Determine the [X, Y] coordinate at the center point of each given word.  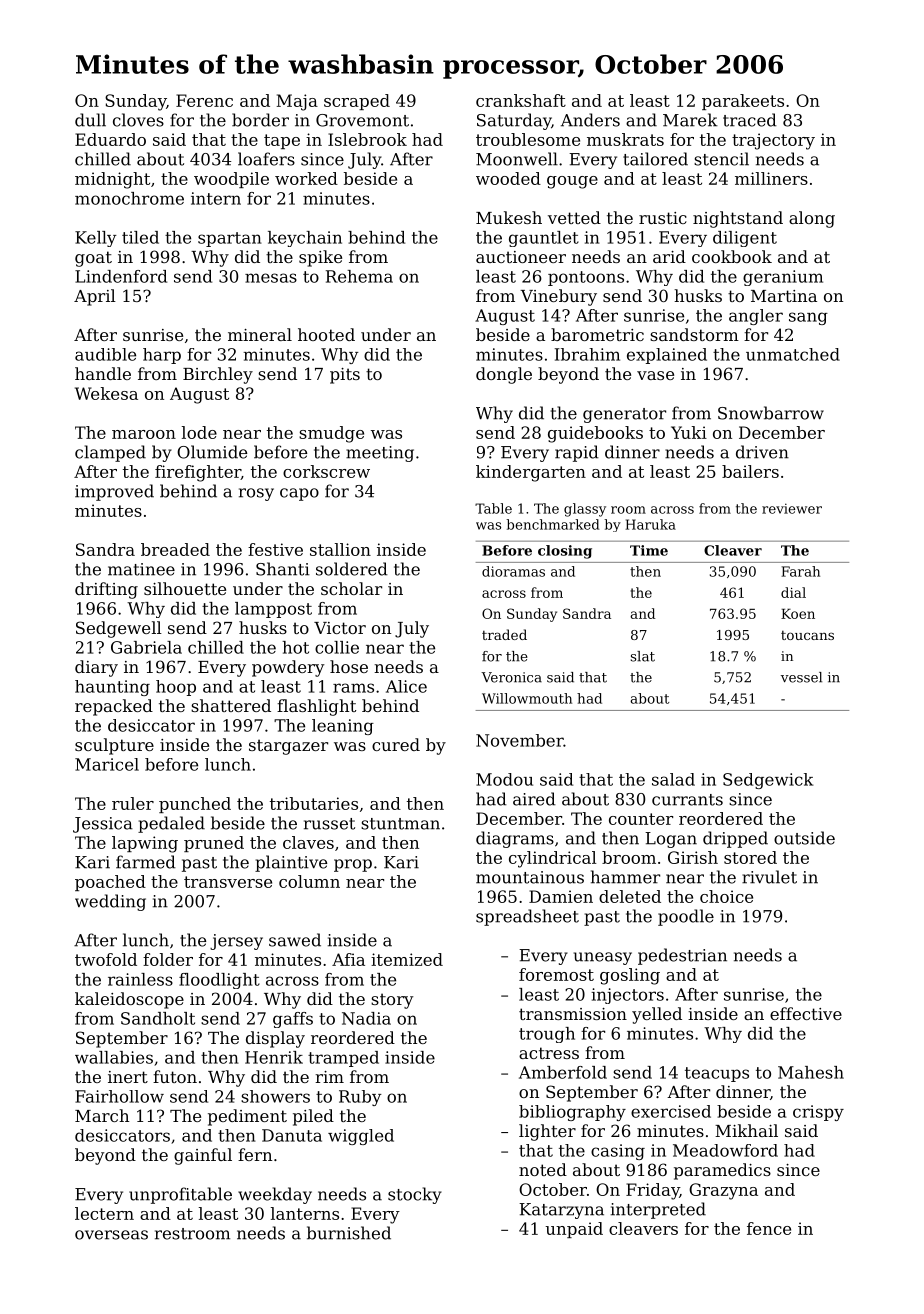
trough [547, 1035]
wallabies [114, 1057]
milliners [771, 178]
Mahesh [811, 1072]
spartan [230, 239]
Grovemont [362, 120]
